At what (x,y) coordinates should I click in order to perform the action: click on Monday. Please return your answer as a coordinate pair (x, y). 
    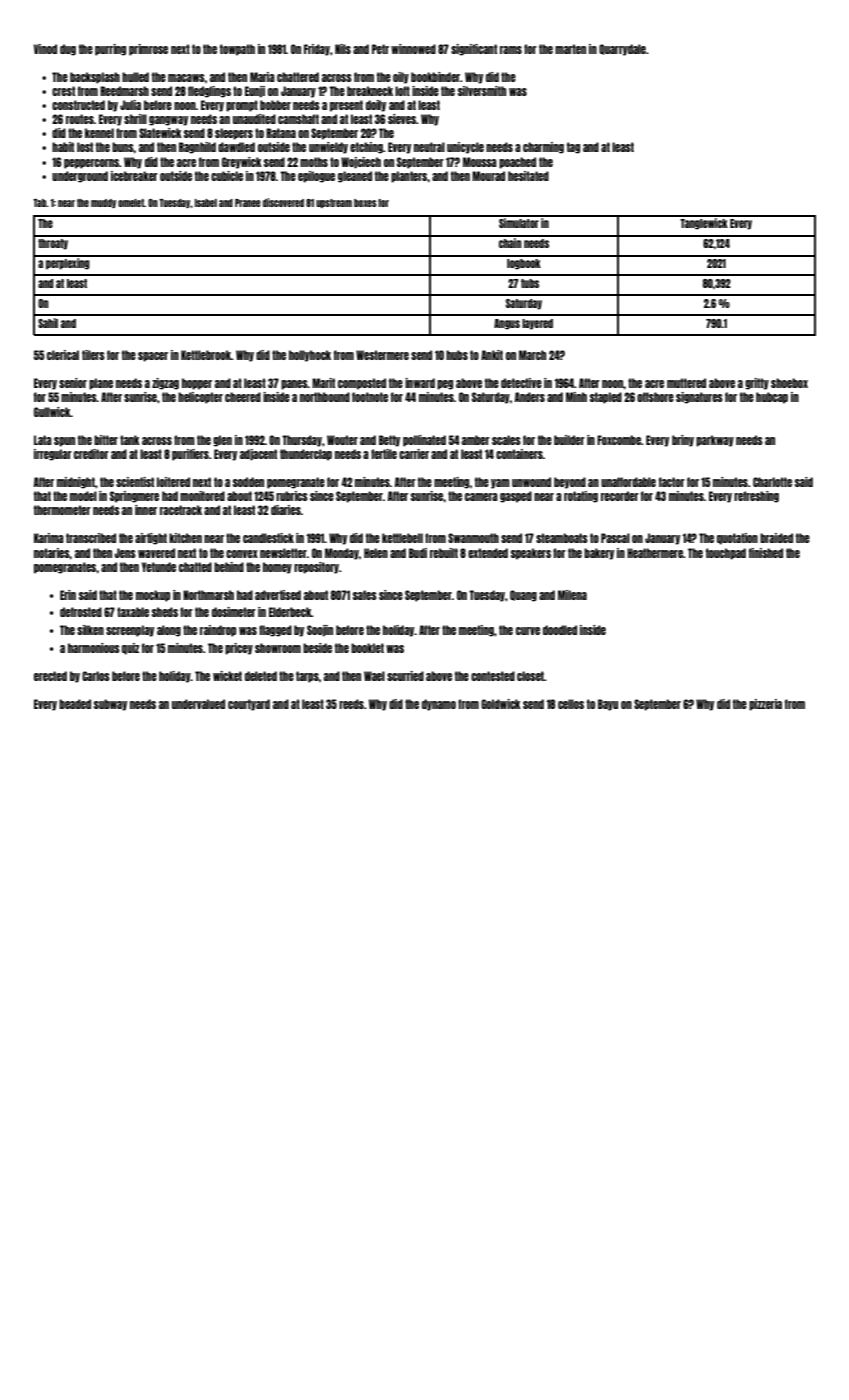
    Looking at the image, I should click on (342, 554).
